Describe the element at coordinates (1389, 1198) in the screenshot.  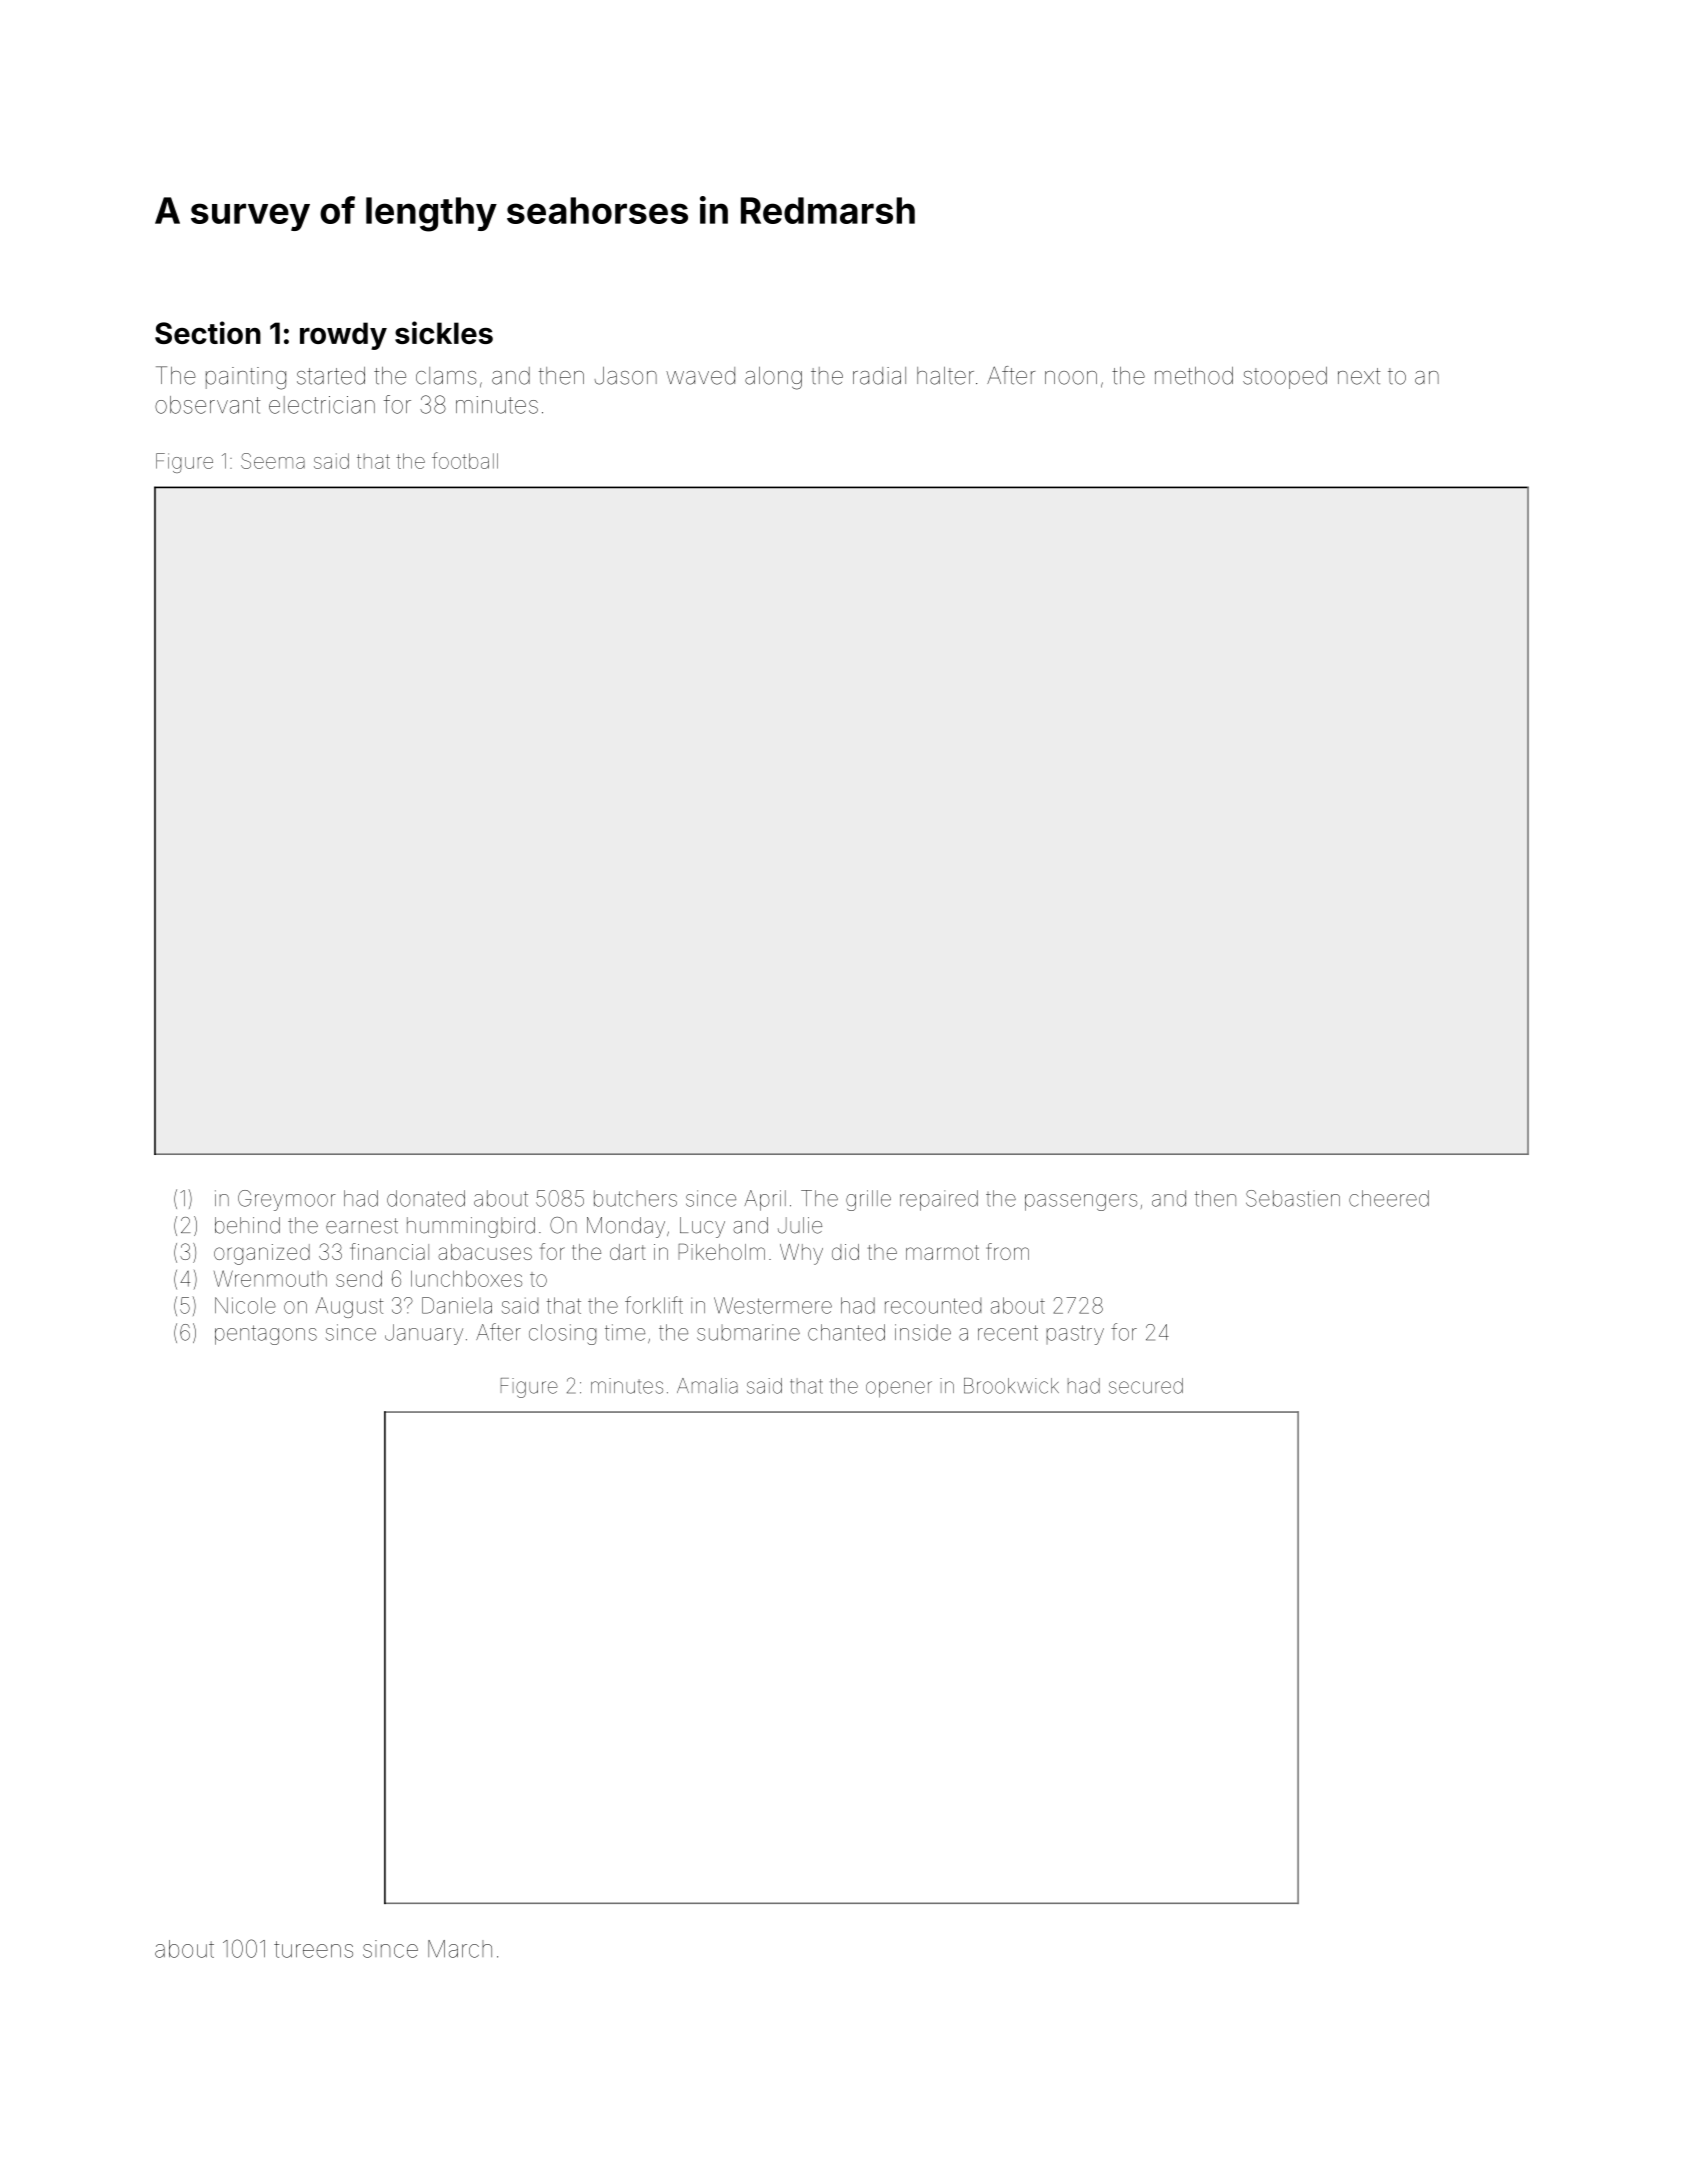
I see `cheered` at that location.
